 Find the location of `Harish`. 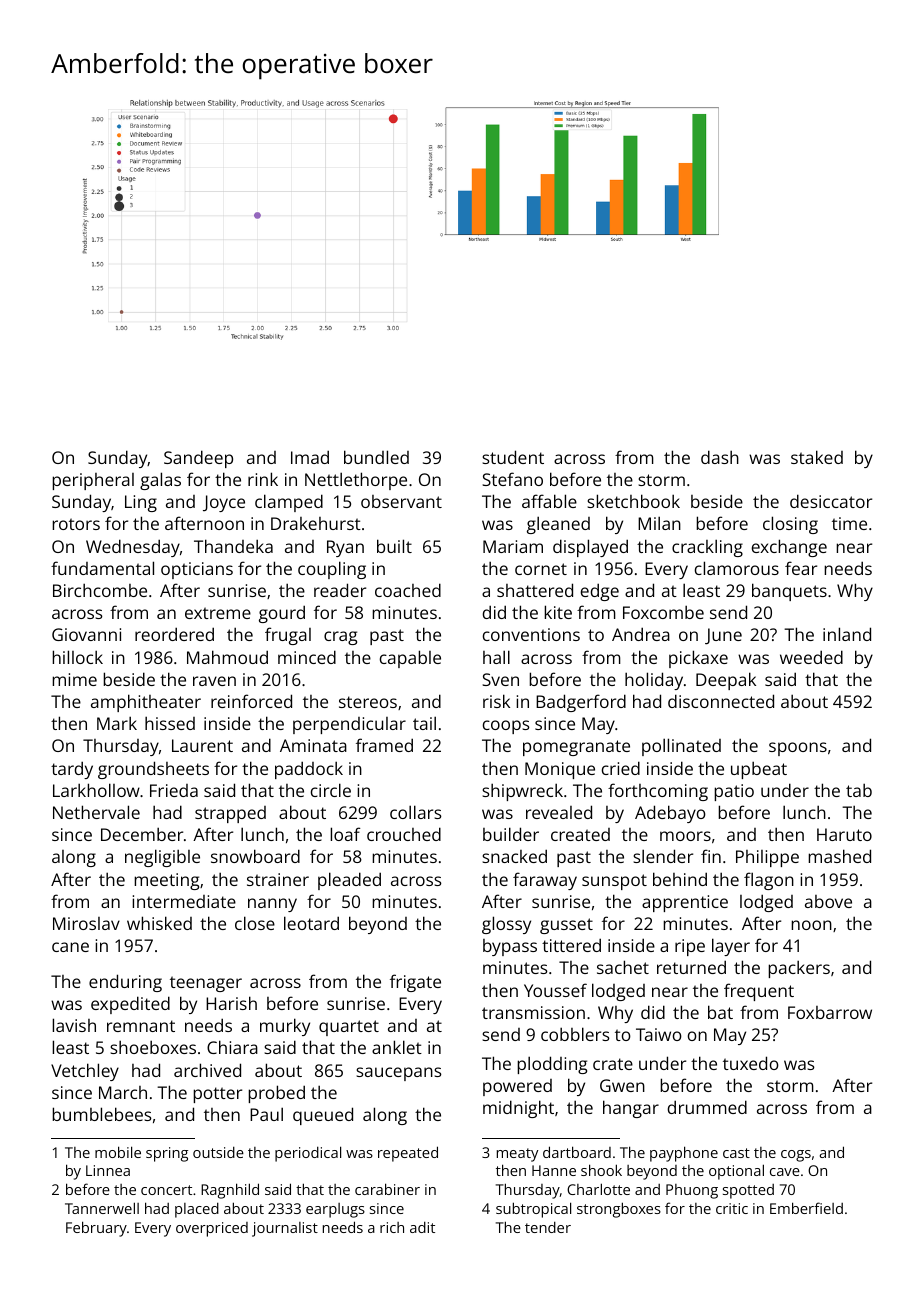

Harish is located at coordinates (231, 1003).
